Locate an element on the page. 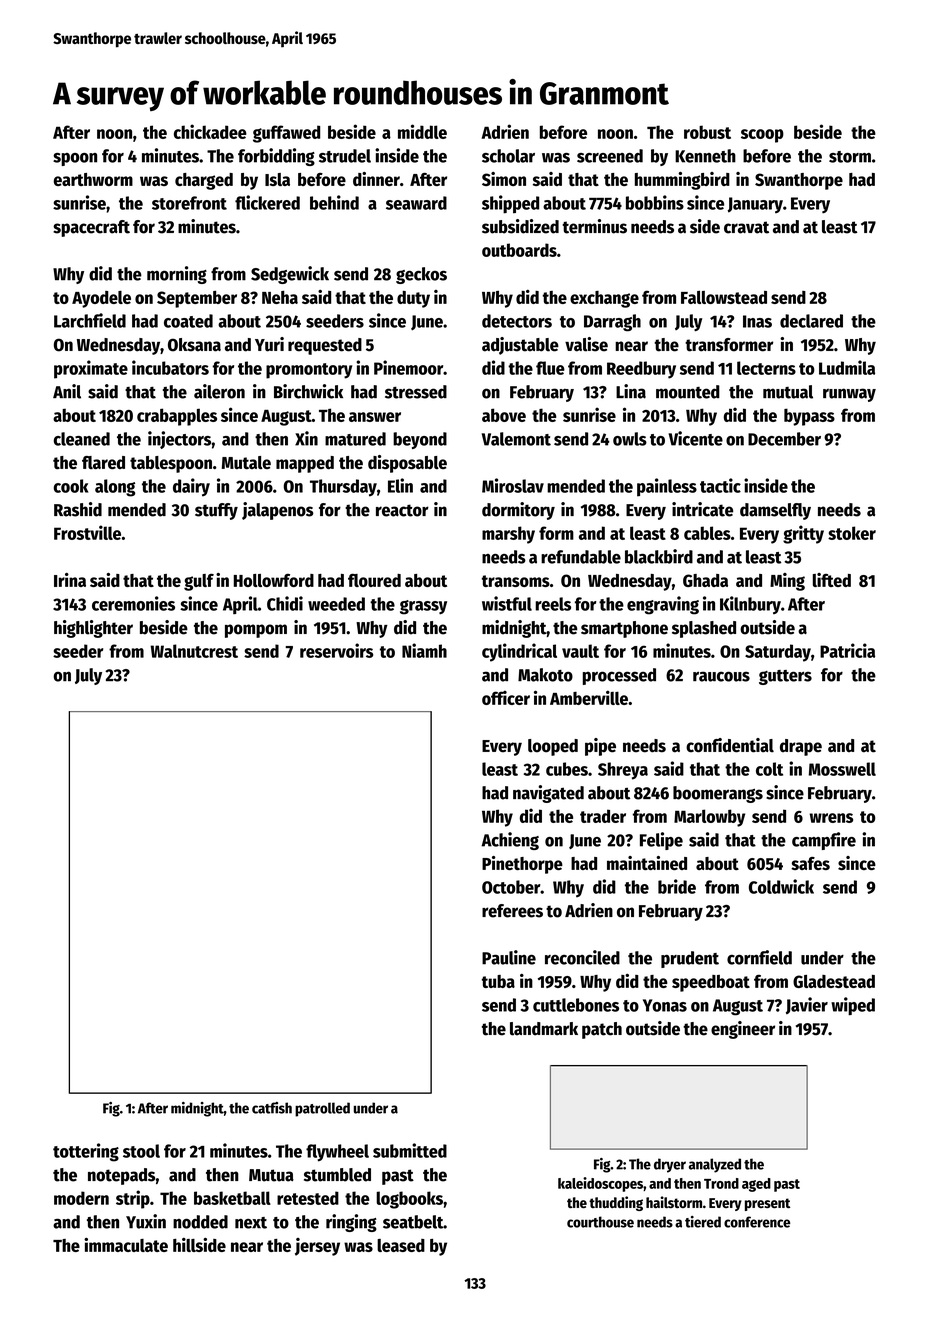 The image size is (929, 1319). Achieng is located at coordinates (510, 841).
